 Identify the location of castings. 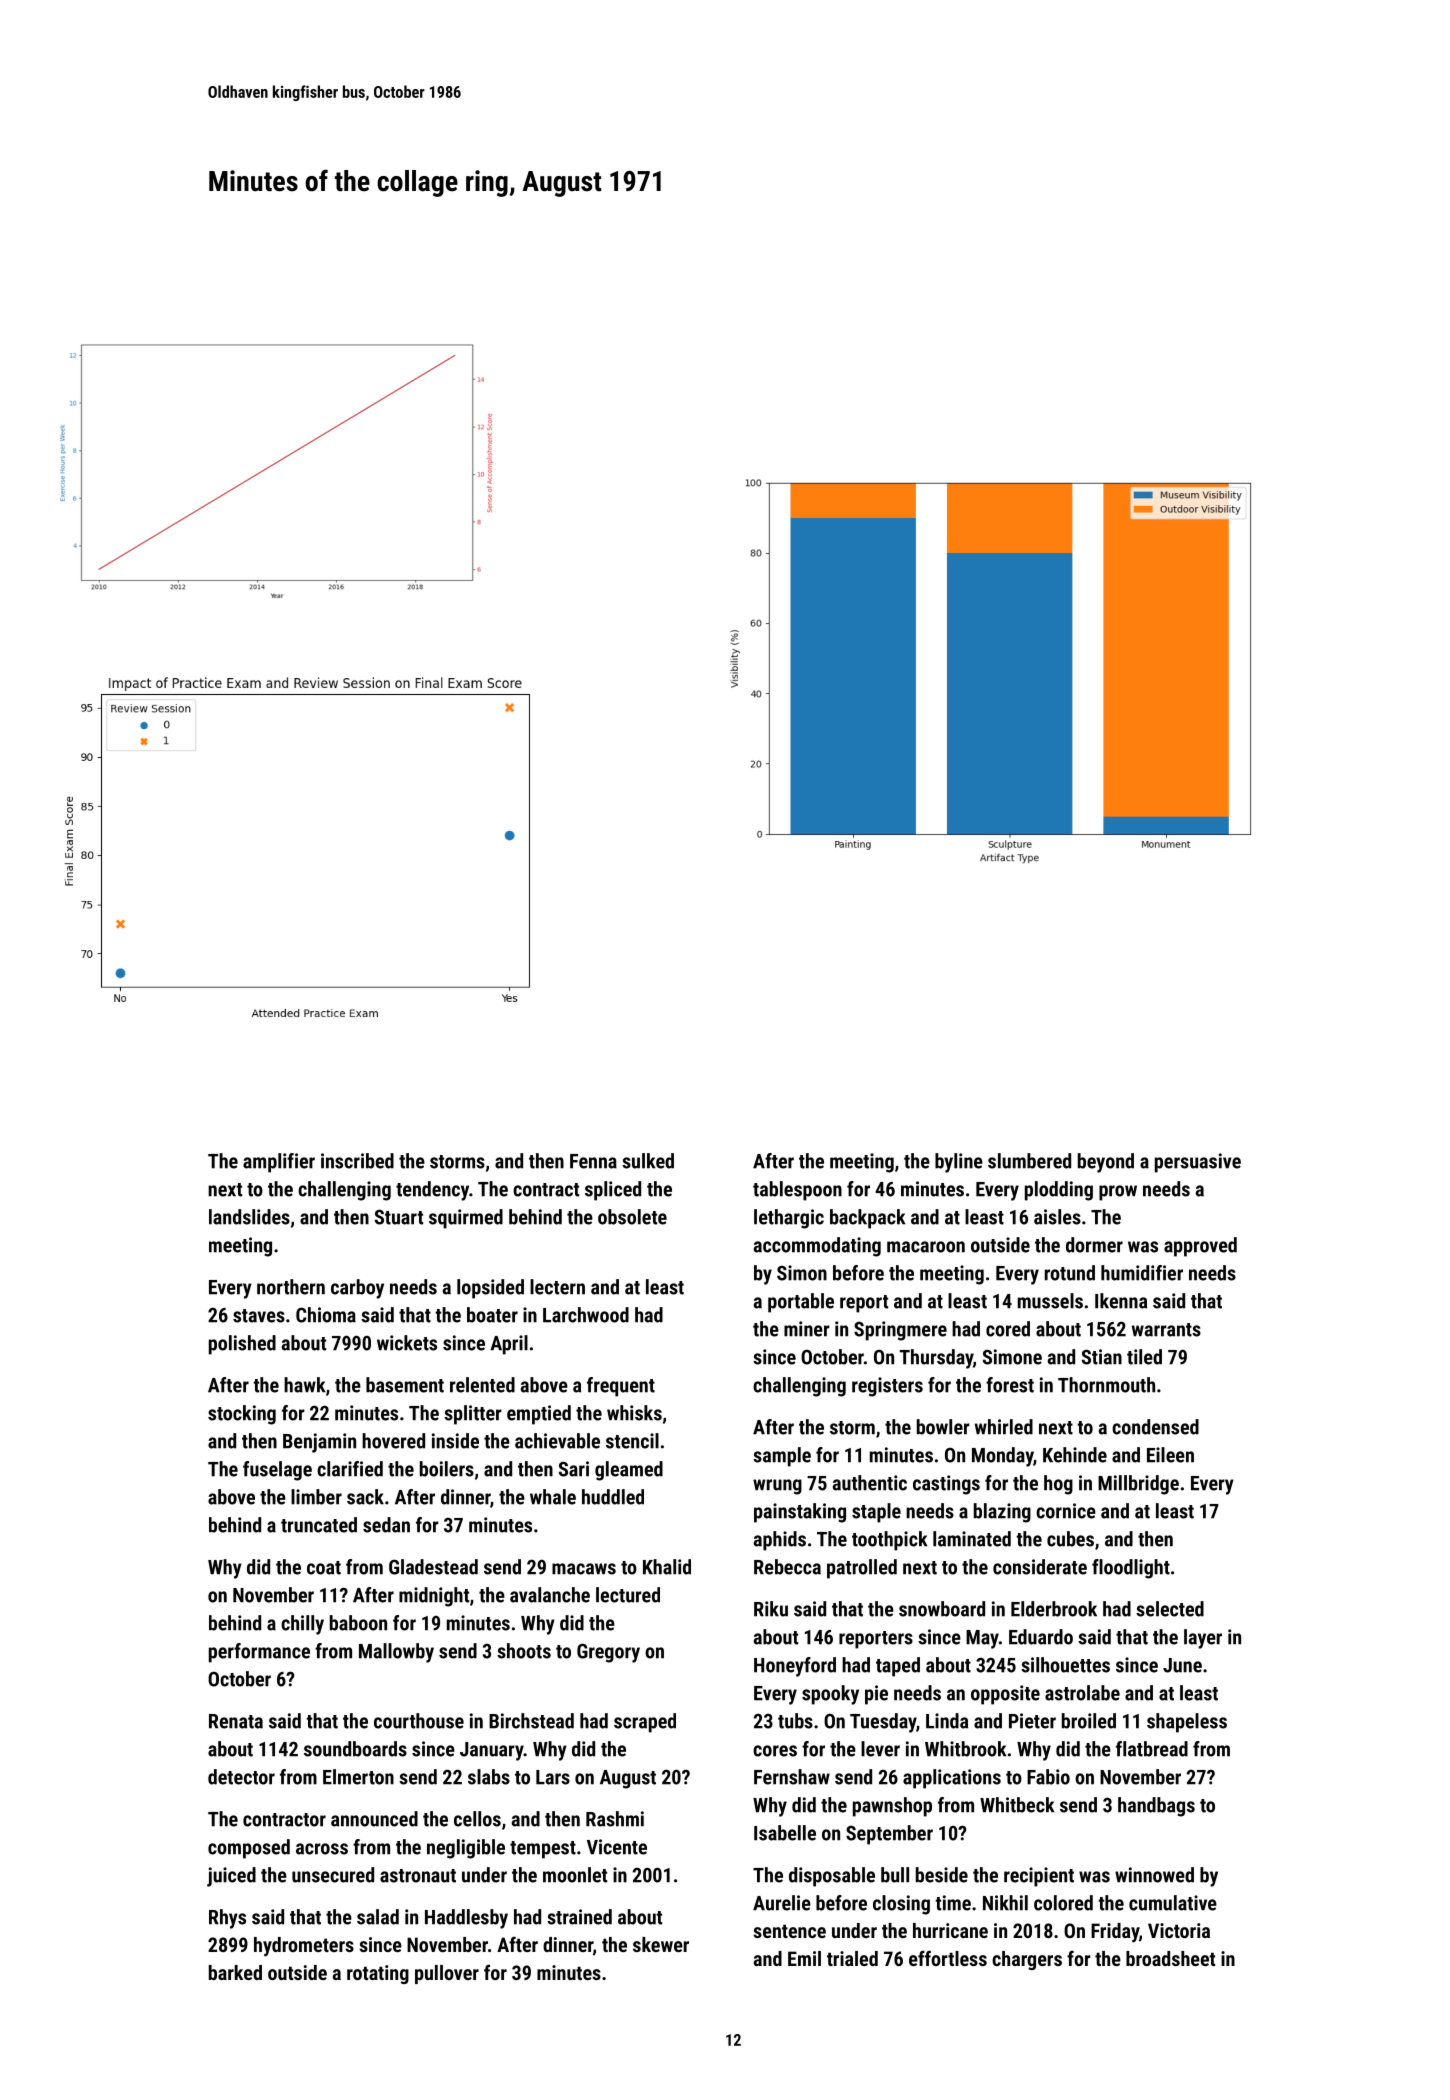
(946, 1485).
